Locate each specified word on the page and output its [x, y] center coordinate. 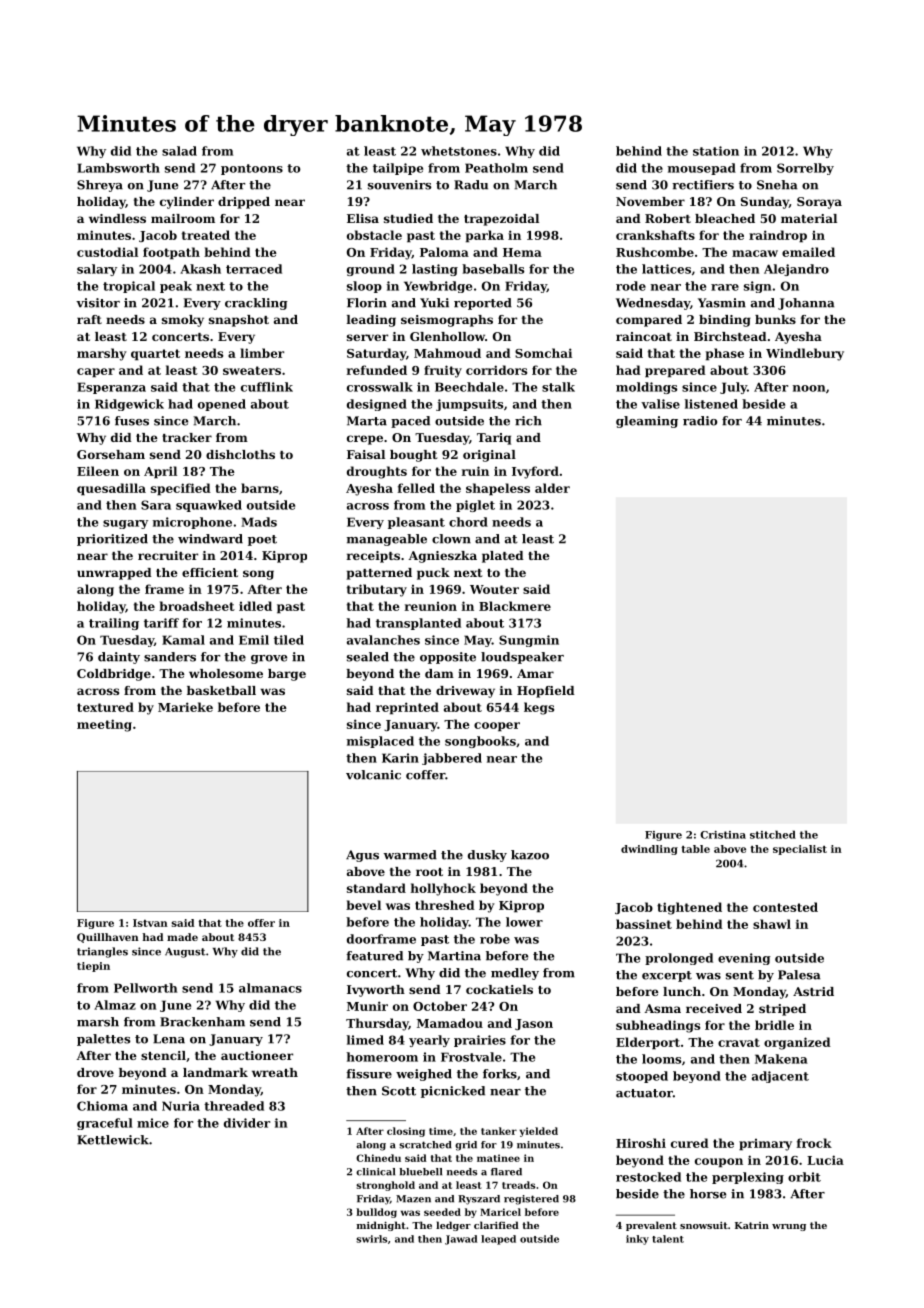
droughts [377, 472]
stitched [773, 834]
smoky [183, 321]
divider [247, 1123]
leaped [498, 1240]
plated [503, 557]
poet [262, 540]
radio [700, 421]
